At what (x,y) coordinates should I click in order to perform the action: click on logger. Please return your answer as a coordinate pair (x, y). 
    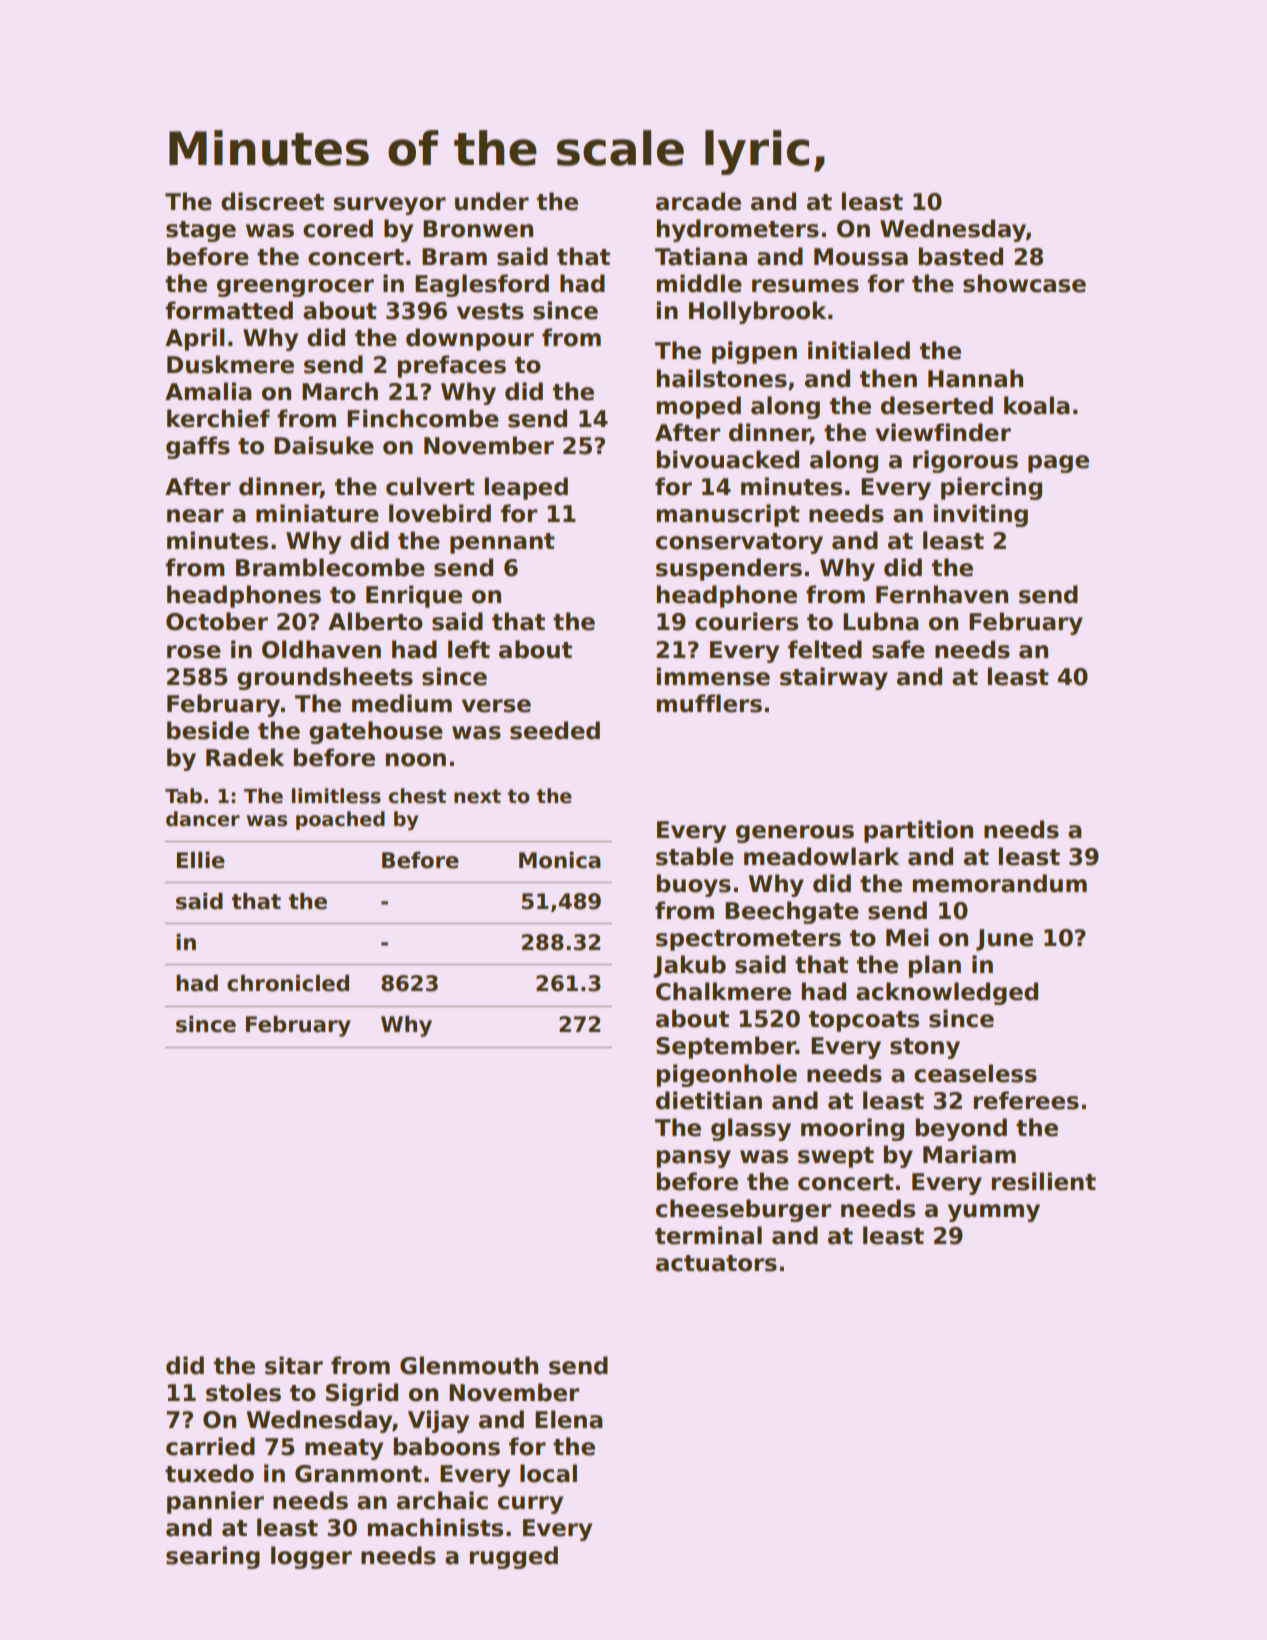
    Looking at the image, I should click on (311, 1557).
